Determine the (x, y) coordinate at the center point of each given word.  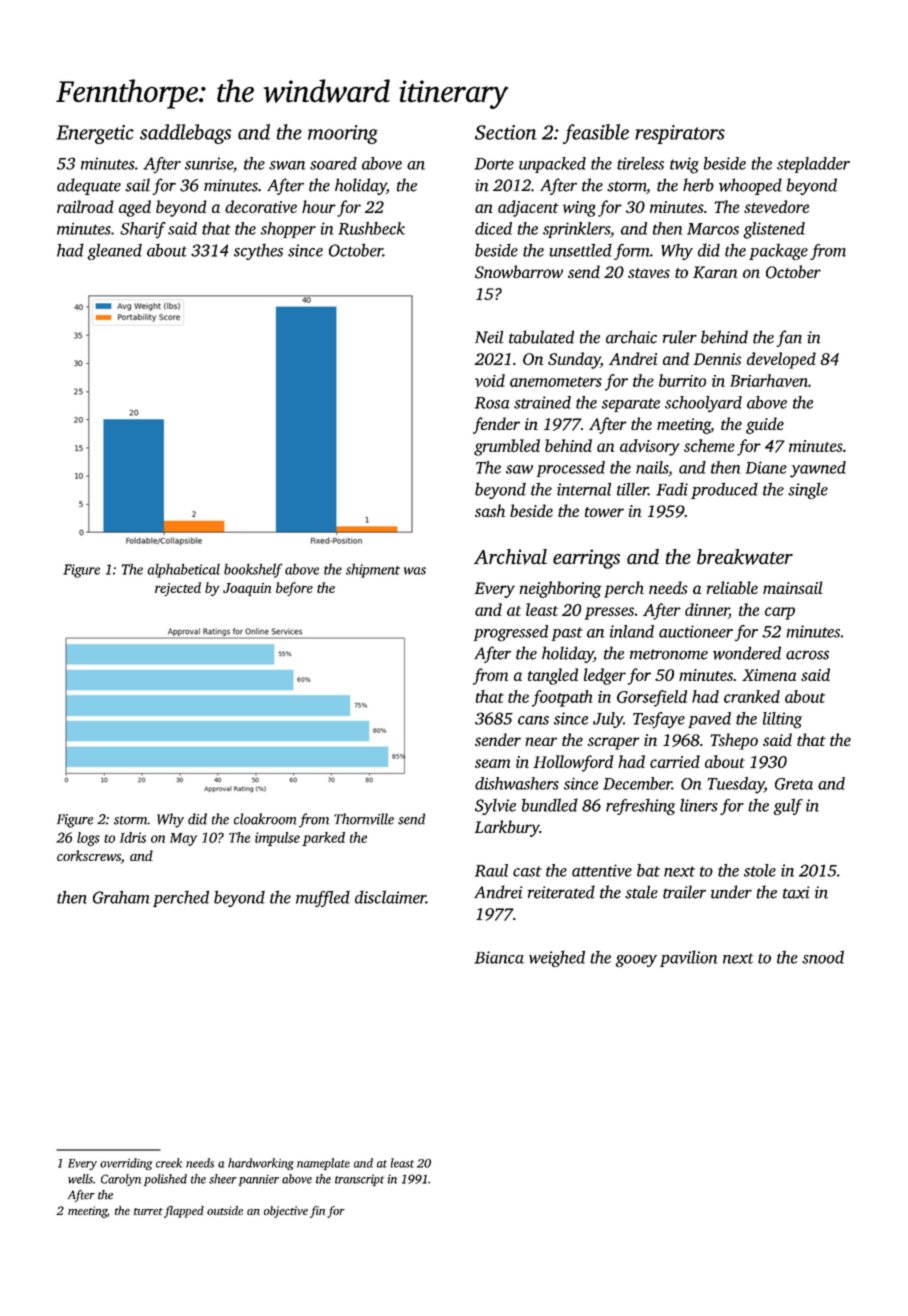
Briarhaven (769, 380)
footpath (562, 698)
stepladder (813, 165)
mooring (343, 134)
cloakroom (265, 819)
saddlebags (185, 134)
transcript (359, 1180)
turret (148, 1211)
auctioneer (696, 631)
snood (823, 957)
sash (490, 510)
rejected (178, 589)
